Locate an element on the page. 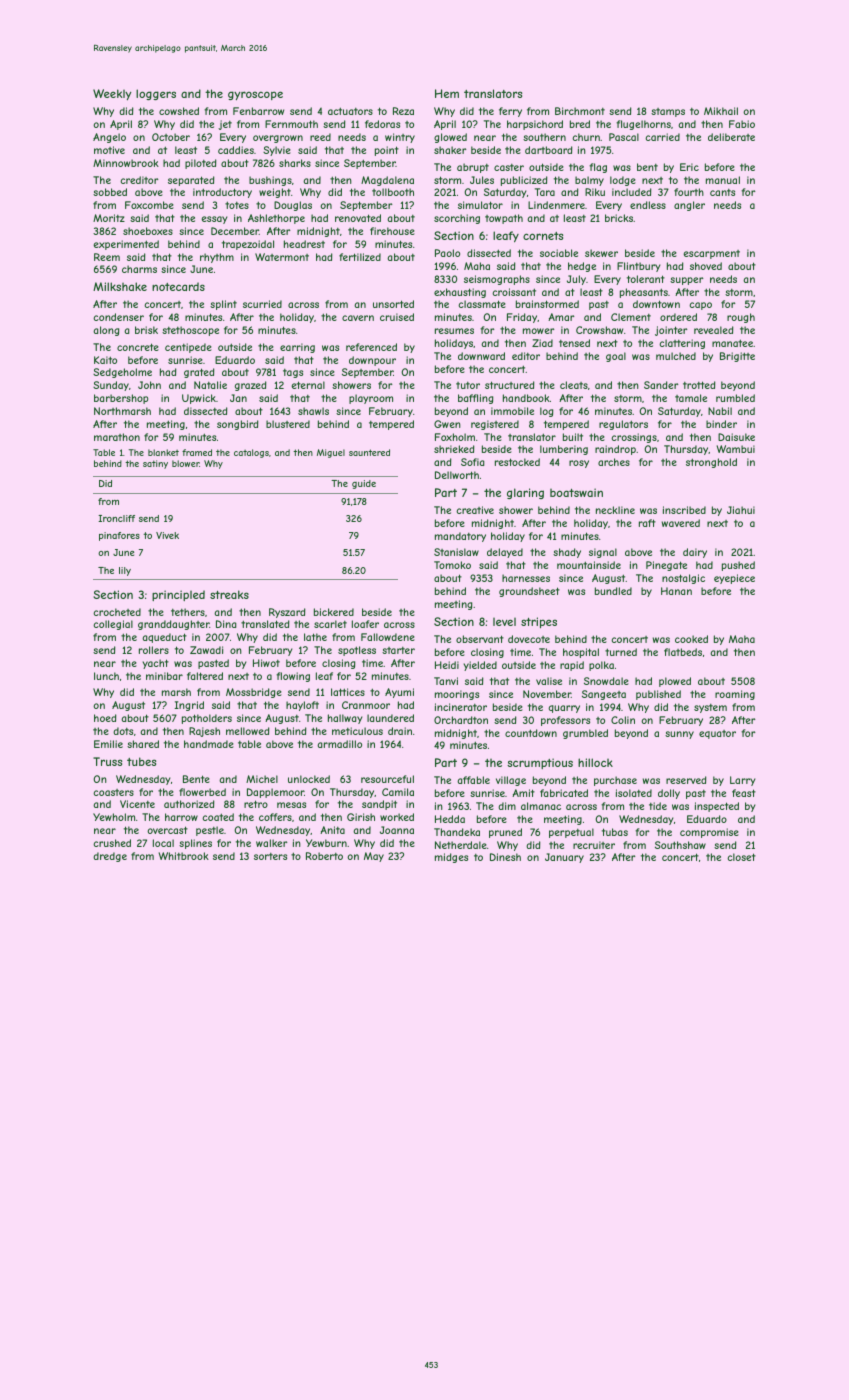 The width and height of the document is (849, 1400). weight is located at coordinates (275, 193).
